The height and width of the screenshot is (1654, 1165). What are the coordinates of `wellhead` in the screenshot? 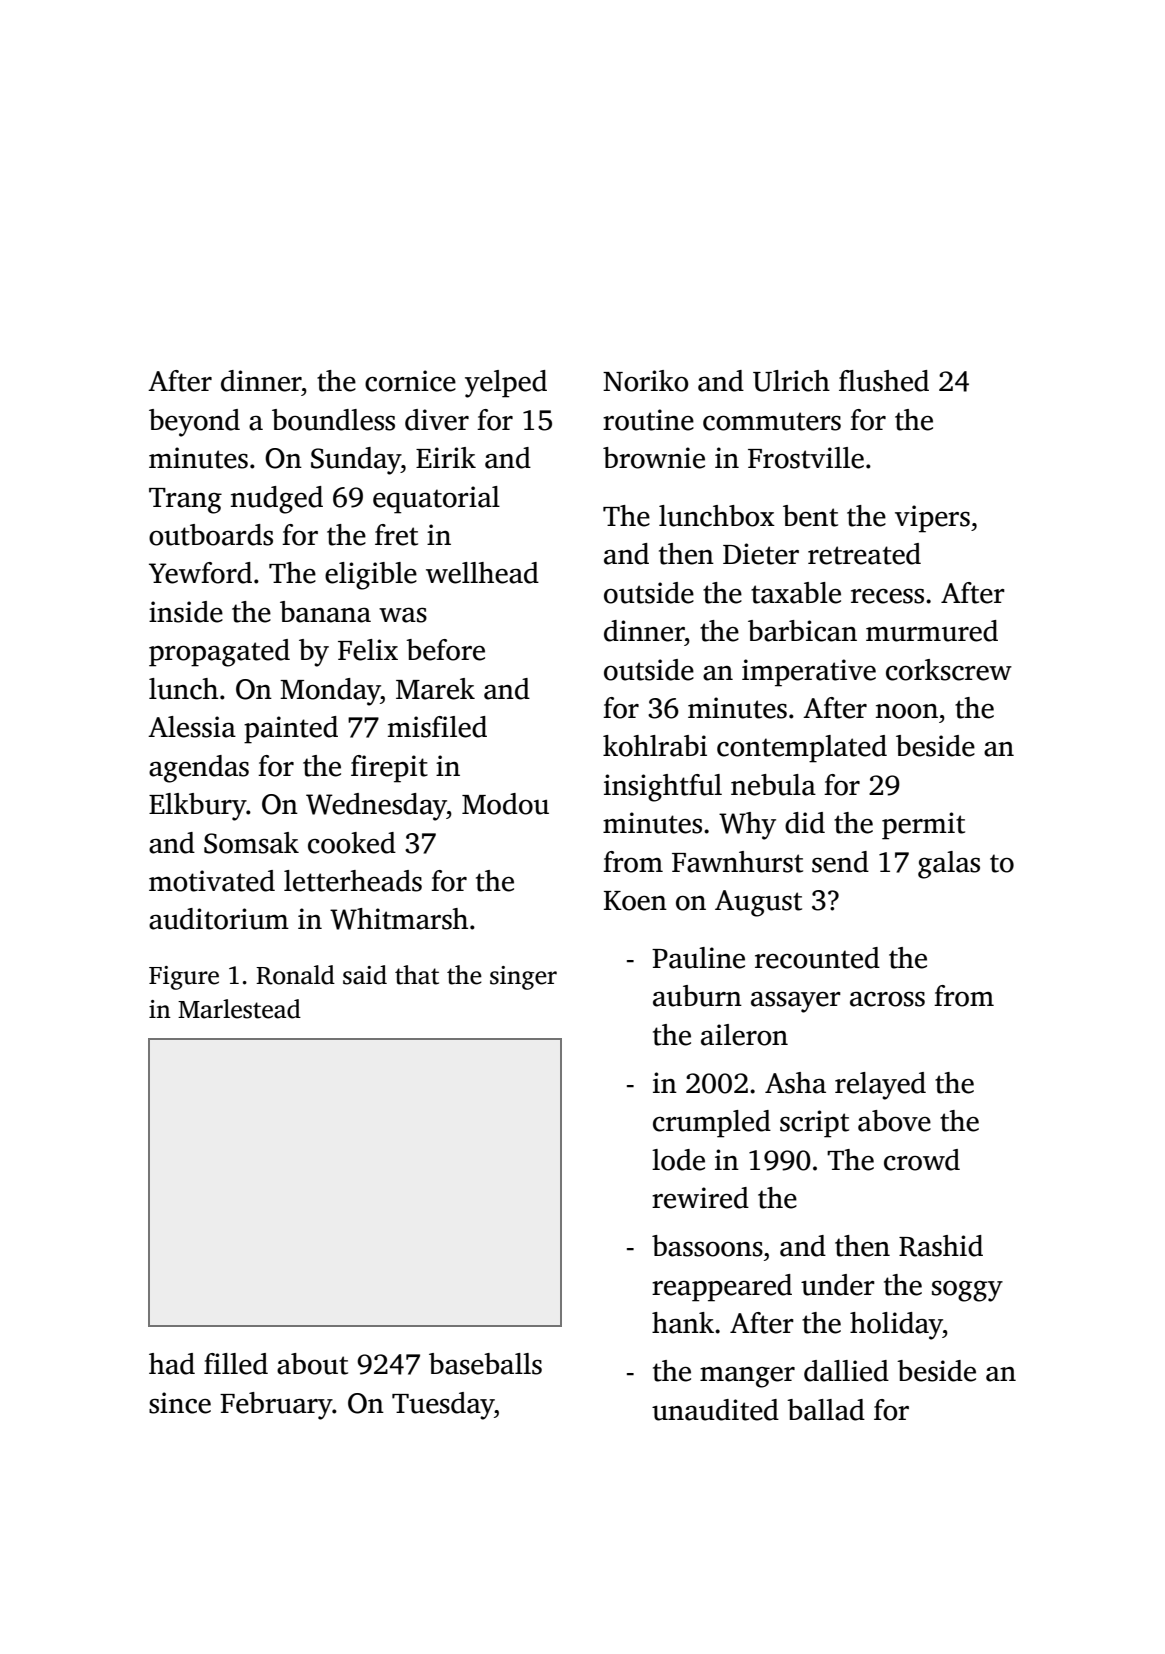 It's located at (482, 573).
